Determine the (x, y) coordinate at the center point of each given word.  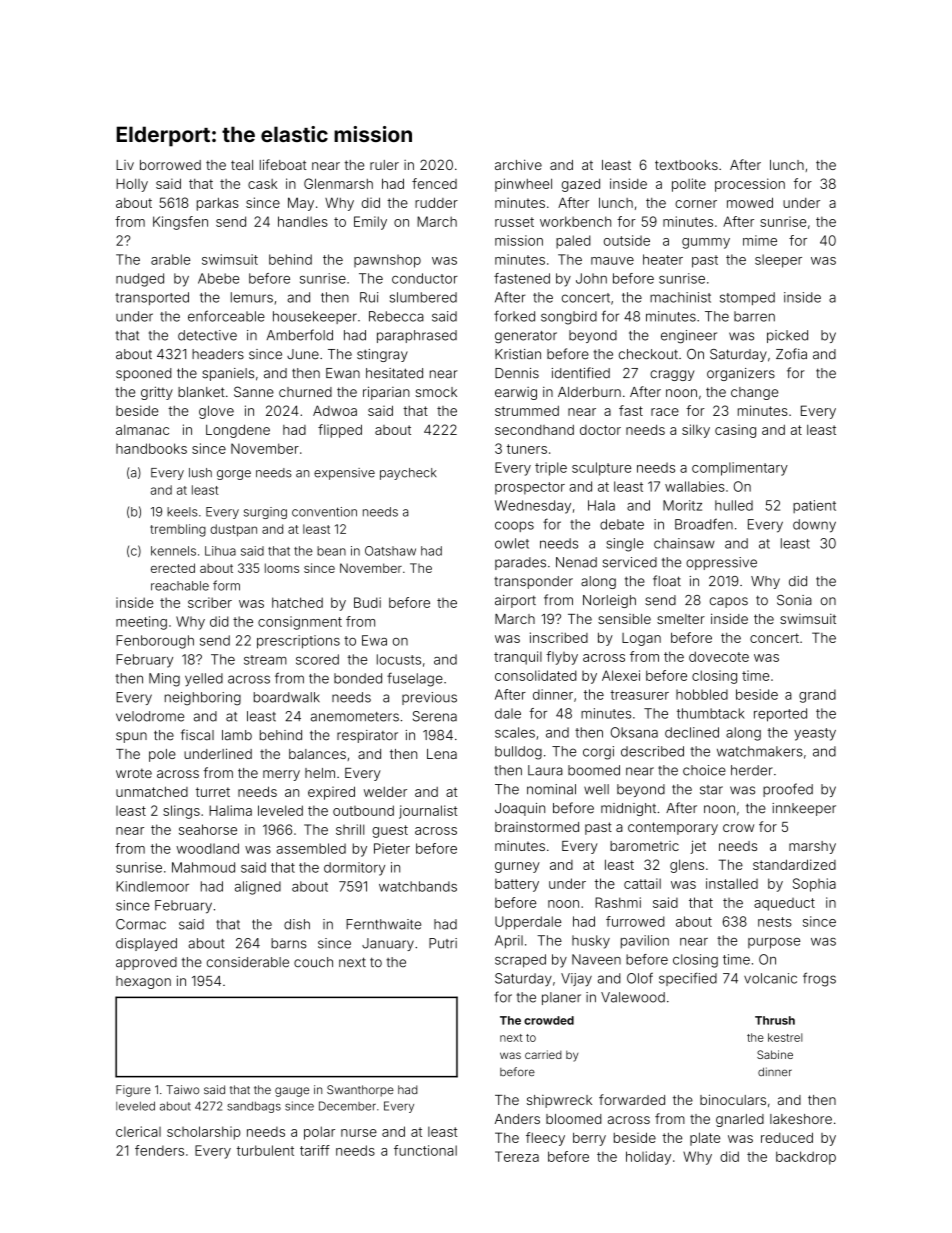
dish (297, 924)
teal (242, 165)
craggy (672, 375)
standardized (794, 864)
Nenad (576, 562)
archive (518, 164)
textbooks (686, 165)
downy (814, 526)
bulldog (518, 753)
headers (218, 354)
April (509, 942)
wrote (134, 773)
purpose (774, 943)
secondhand (534, 430)
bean (331, 551)
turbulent (265, 1150)
